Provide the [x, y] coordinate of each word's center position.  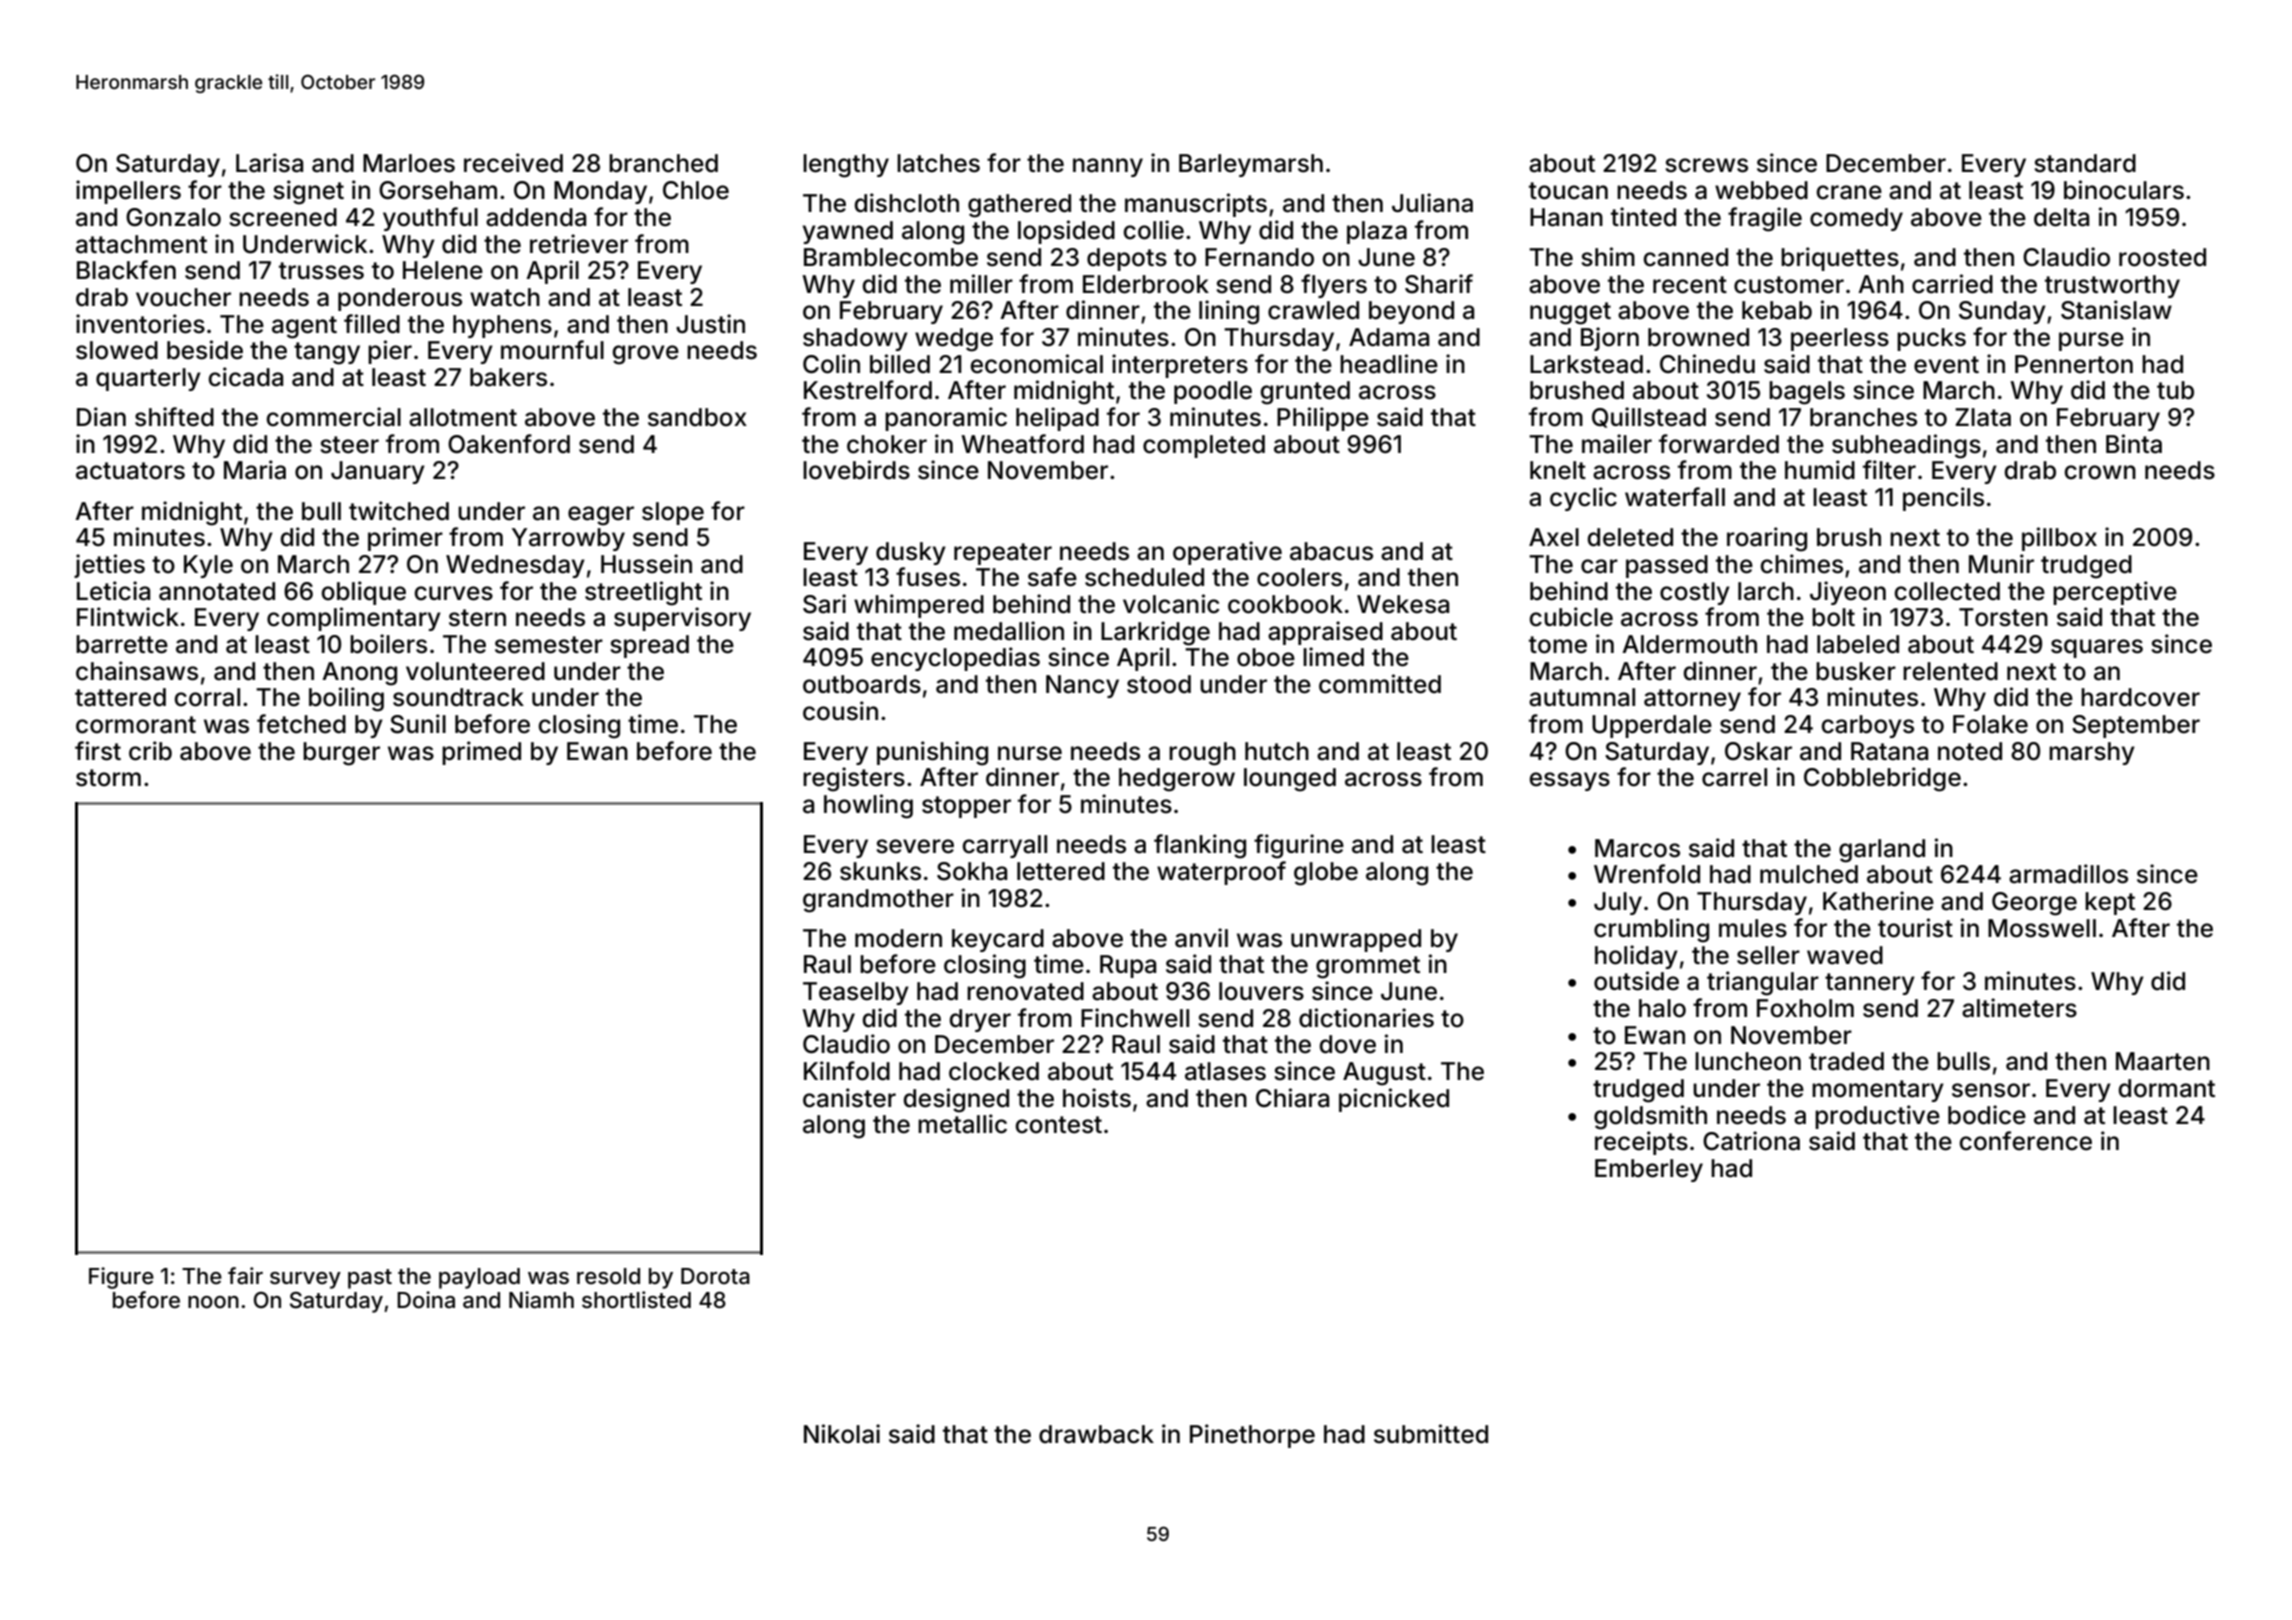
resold [608, 1276]
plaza [1377, 232]
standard [2085, 163]
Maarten [2163, 1061]
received [513, 163]
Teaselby [856, 993]
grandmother [878, 901]
